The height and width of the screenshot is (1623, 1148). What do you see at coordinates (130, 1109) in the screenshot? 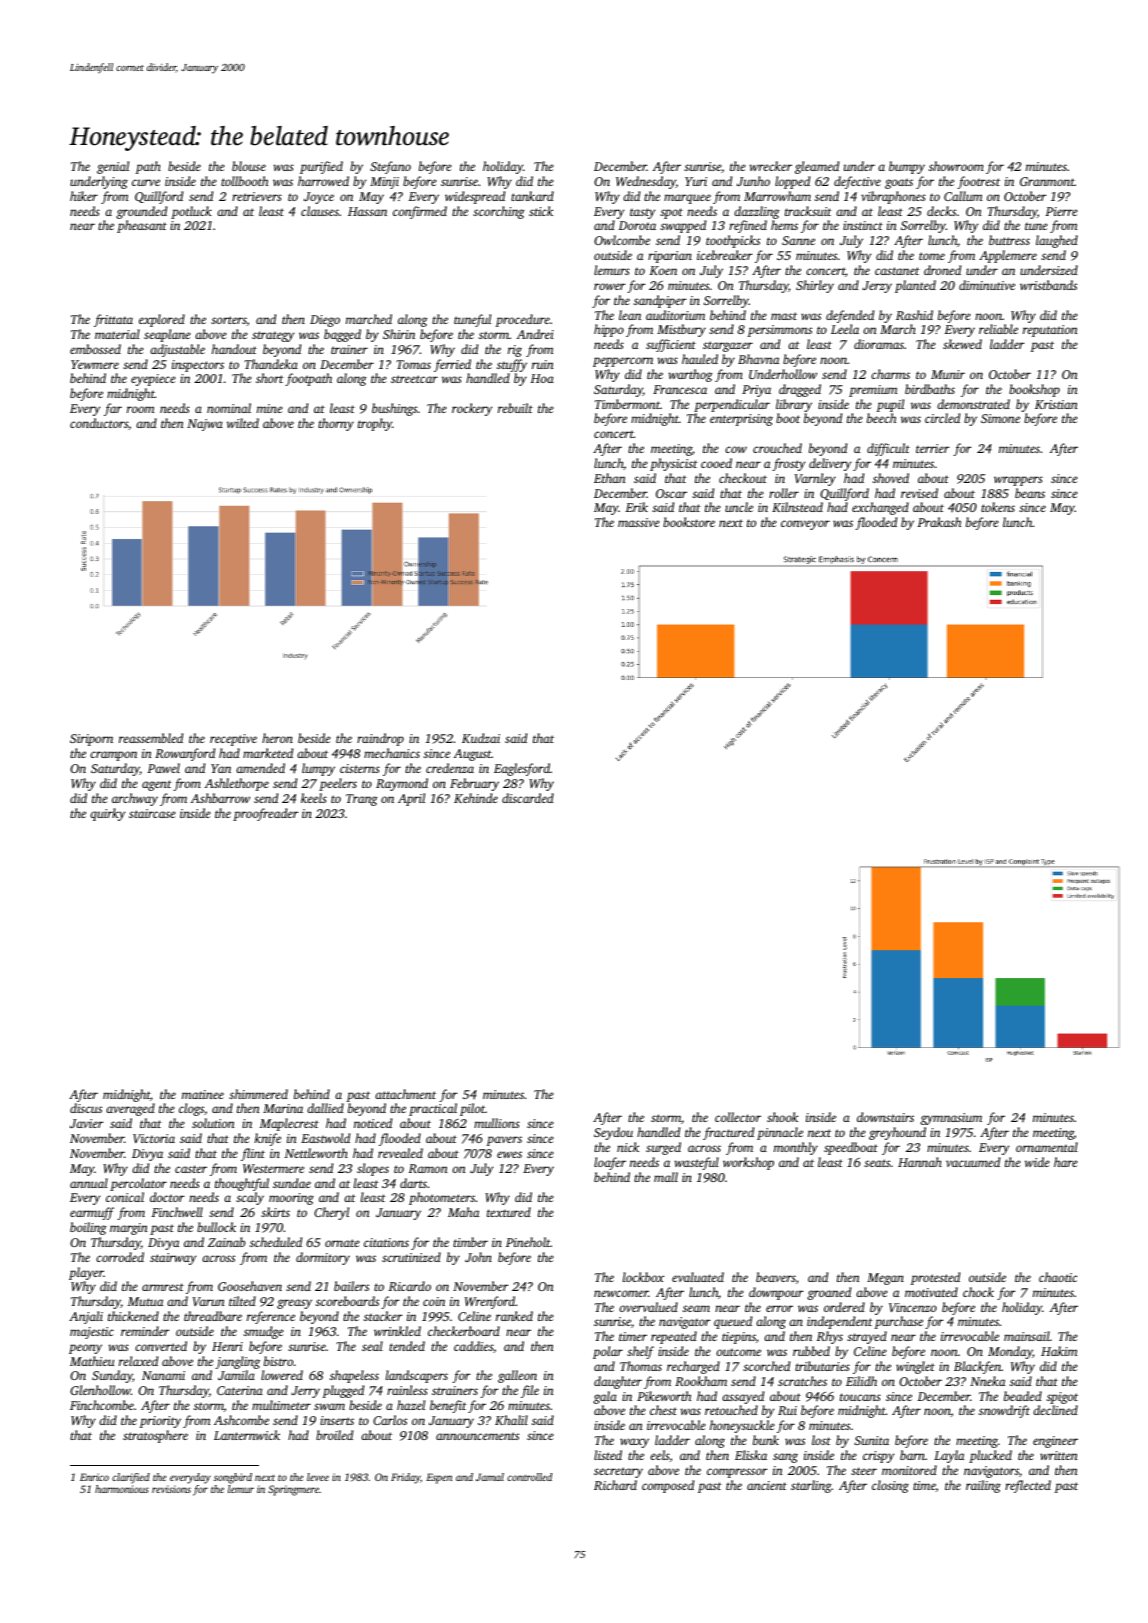
I see `averaged` at bounding box center [130, 1109].
